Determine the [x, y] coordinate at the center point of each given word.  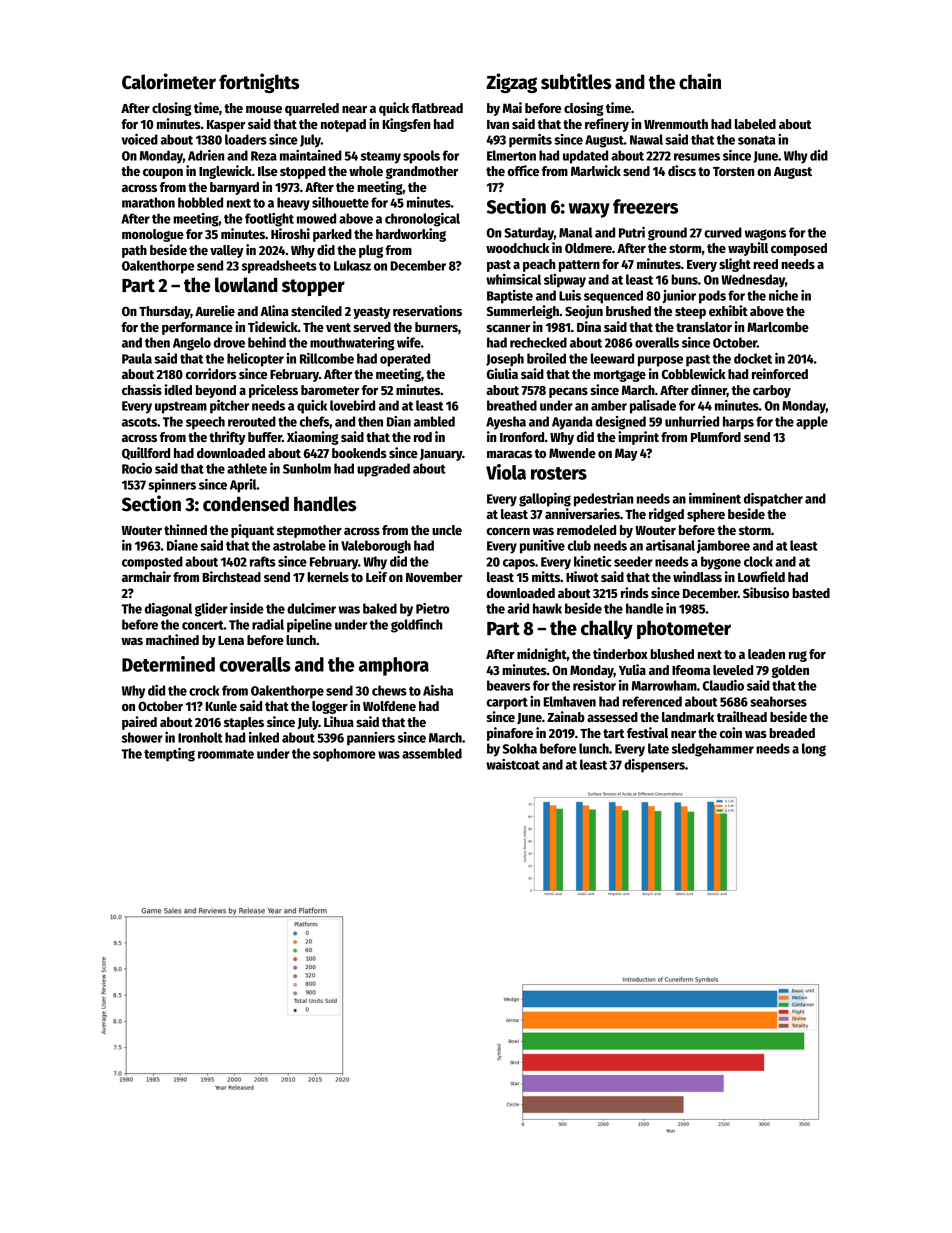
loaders [246, 139]
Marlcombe [778, 327]
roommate [226, 754]
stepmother [309, 531]
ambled [434, 421]
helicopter [255, 360]
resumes [697, 157]
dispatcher [773, 500]
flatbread [437, 108]
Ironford [522, 437]
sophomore [344, 755]
